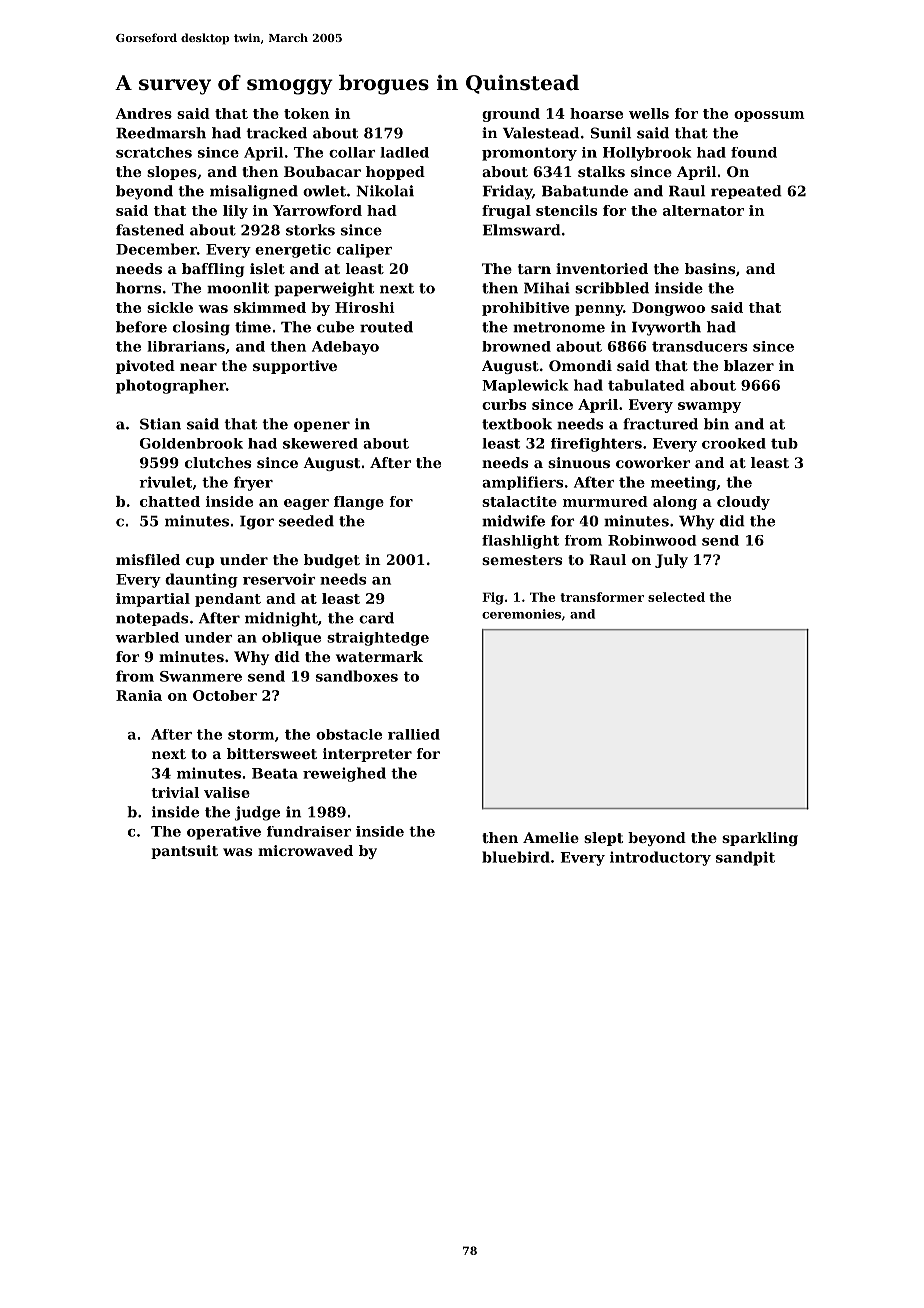 This screenshot has width=924, height=1308. Describe the element at coordinates (516, 857) in the screenshot. I see `bluebird` at that location.
